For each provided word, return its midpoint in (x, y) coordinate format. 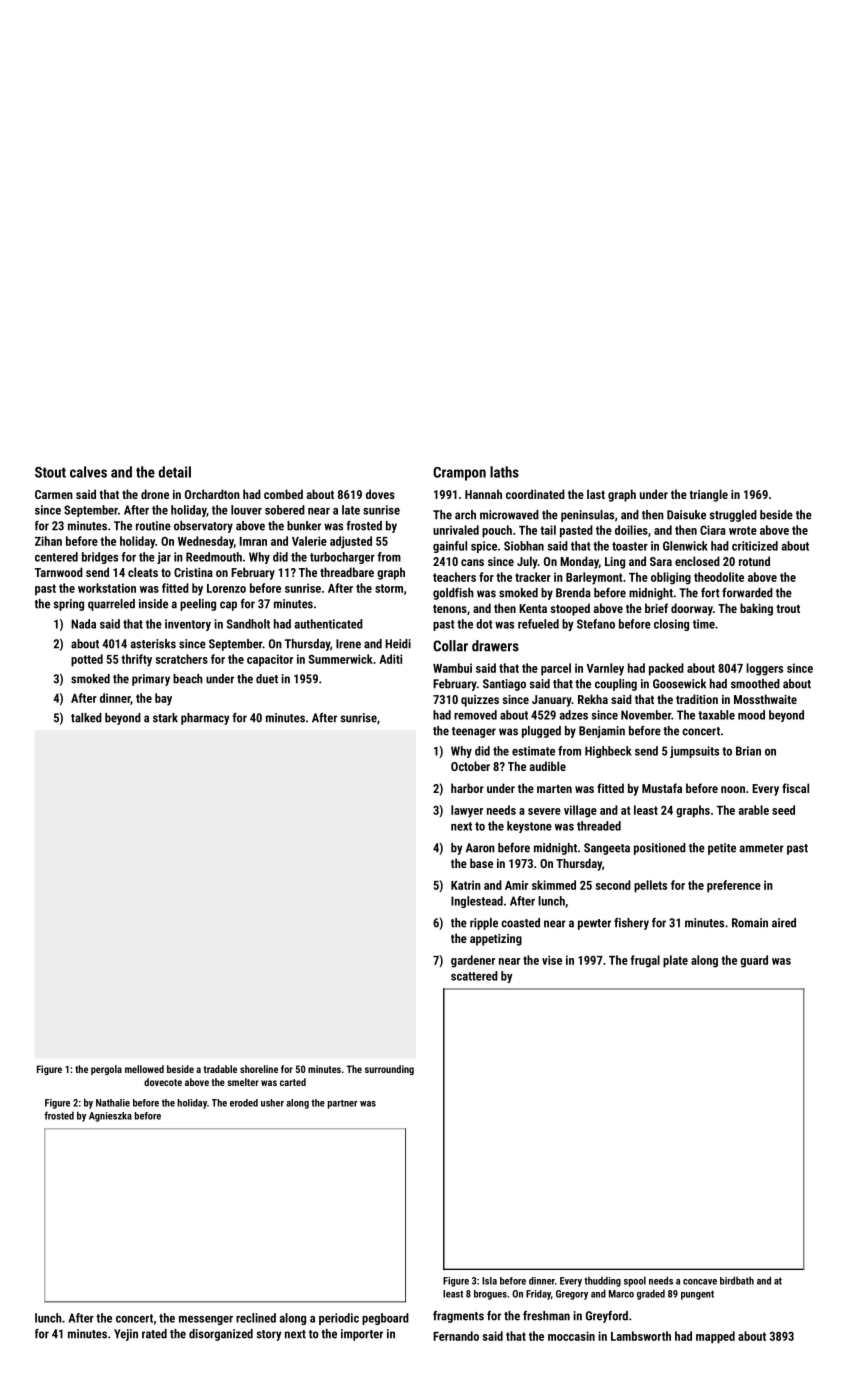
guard (754, 961)
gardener (473, 961)
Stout (50, 472)
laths (504, 472)
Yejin (126, 1335)
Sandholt (248, 624)
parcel (556, 669)
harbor (467, 788)
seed (783, 810)
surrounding (389, 1070)
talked (86, 718)
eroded (244, 1103)
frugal (645, 961)
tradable (220, 1069)
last (596, 494)
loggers (764, 669)
